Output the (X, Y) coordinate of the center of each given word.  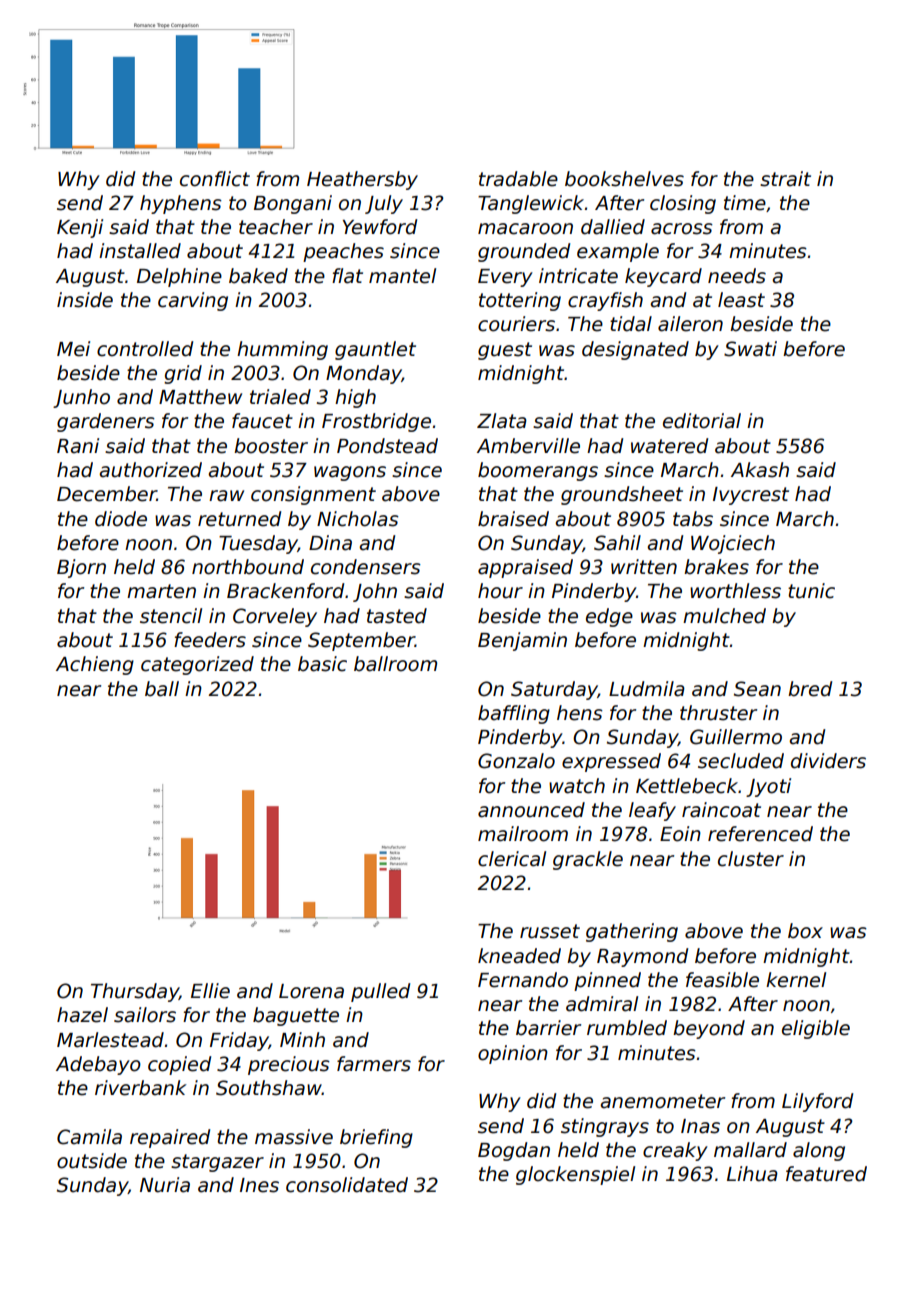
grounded (524, 252)
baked (258, 276)
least (741, 300)
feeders (210, 640)
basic (322, 664)
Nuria (165, 1185)
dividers (828, 761)
